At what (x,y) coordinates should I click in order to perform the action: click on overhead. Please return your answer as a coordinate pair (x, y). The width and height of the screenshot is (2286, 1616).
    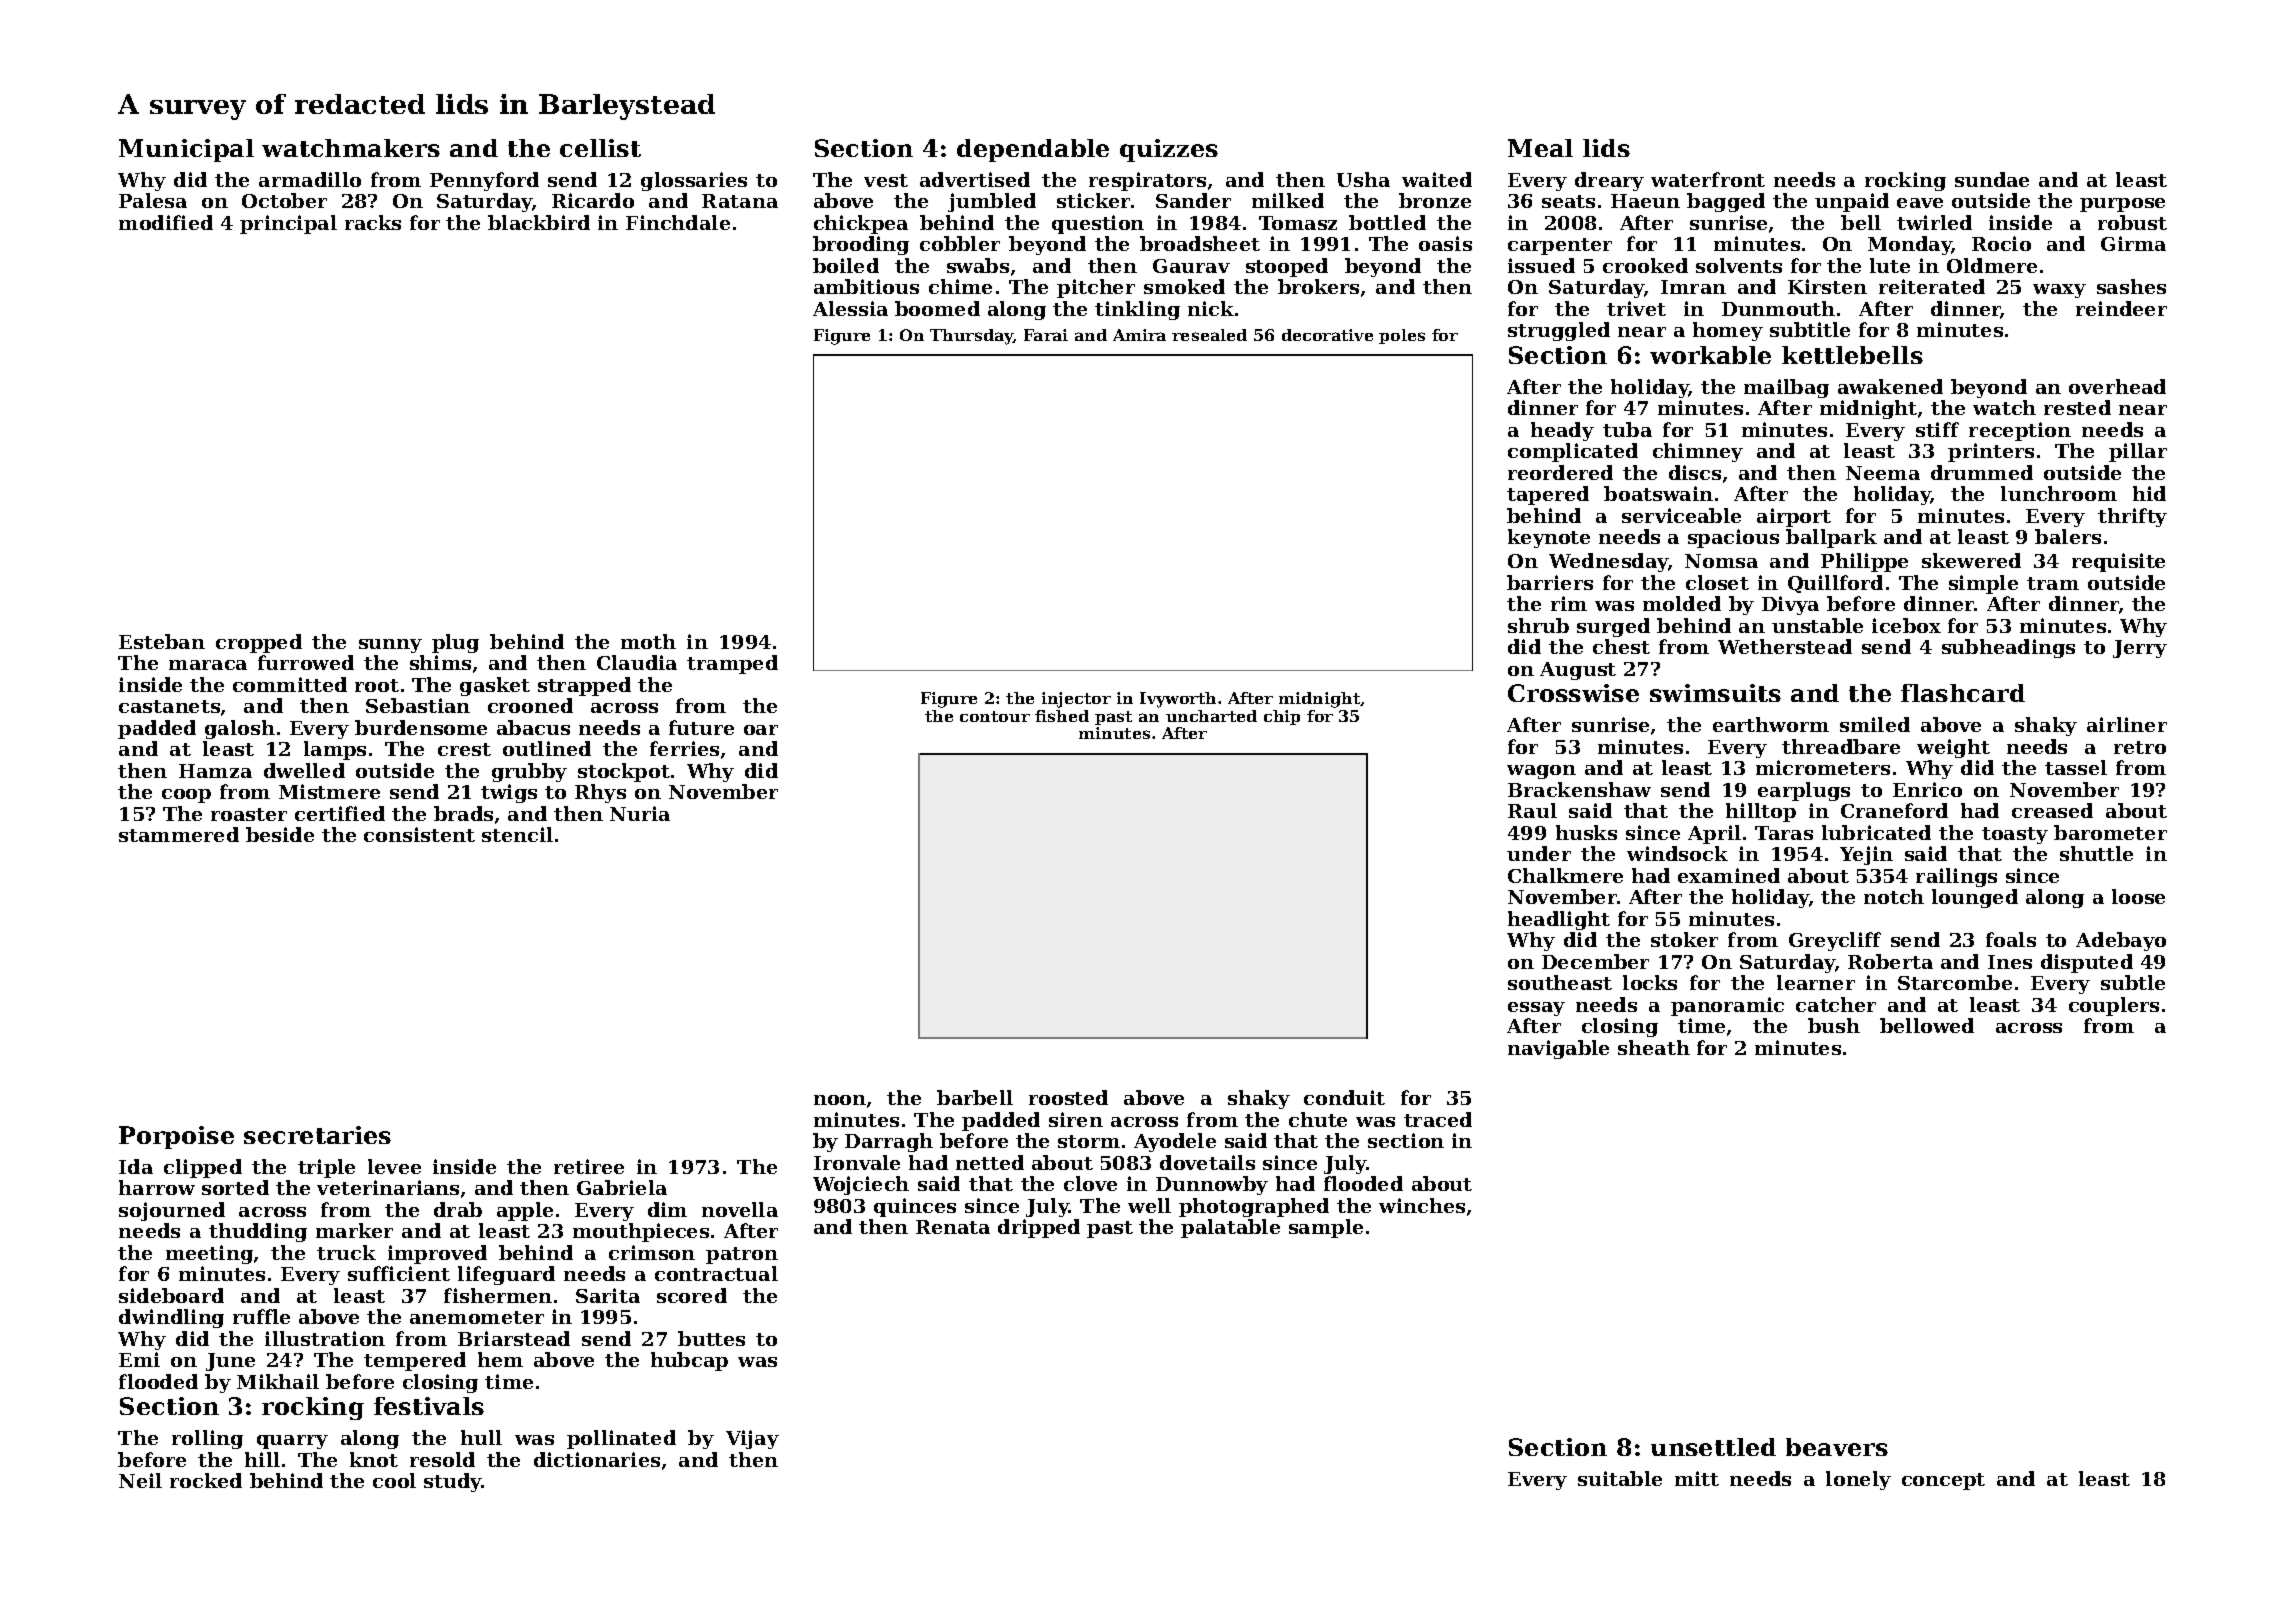
    Looking at the image, I should click on (2117, 386).
